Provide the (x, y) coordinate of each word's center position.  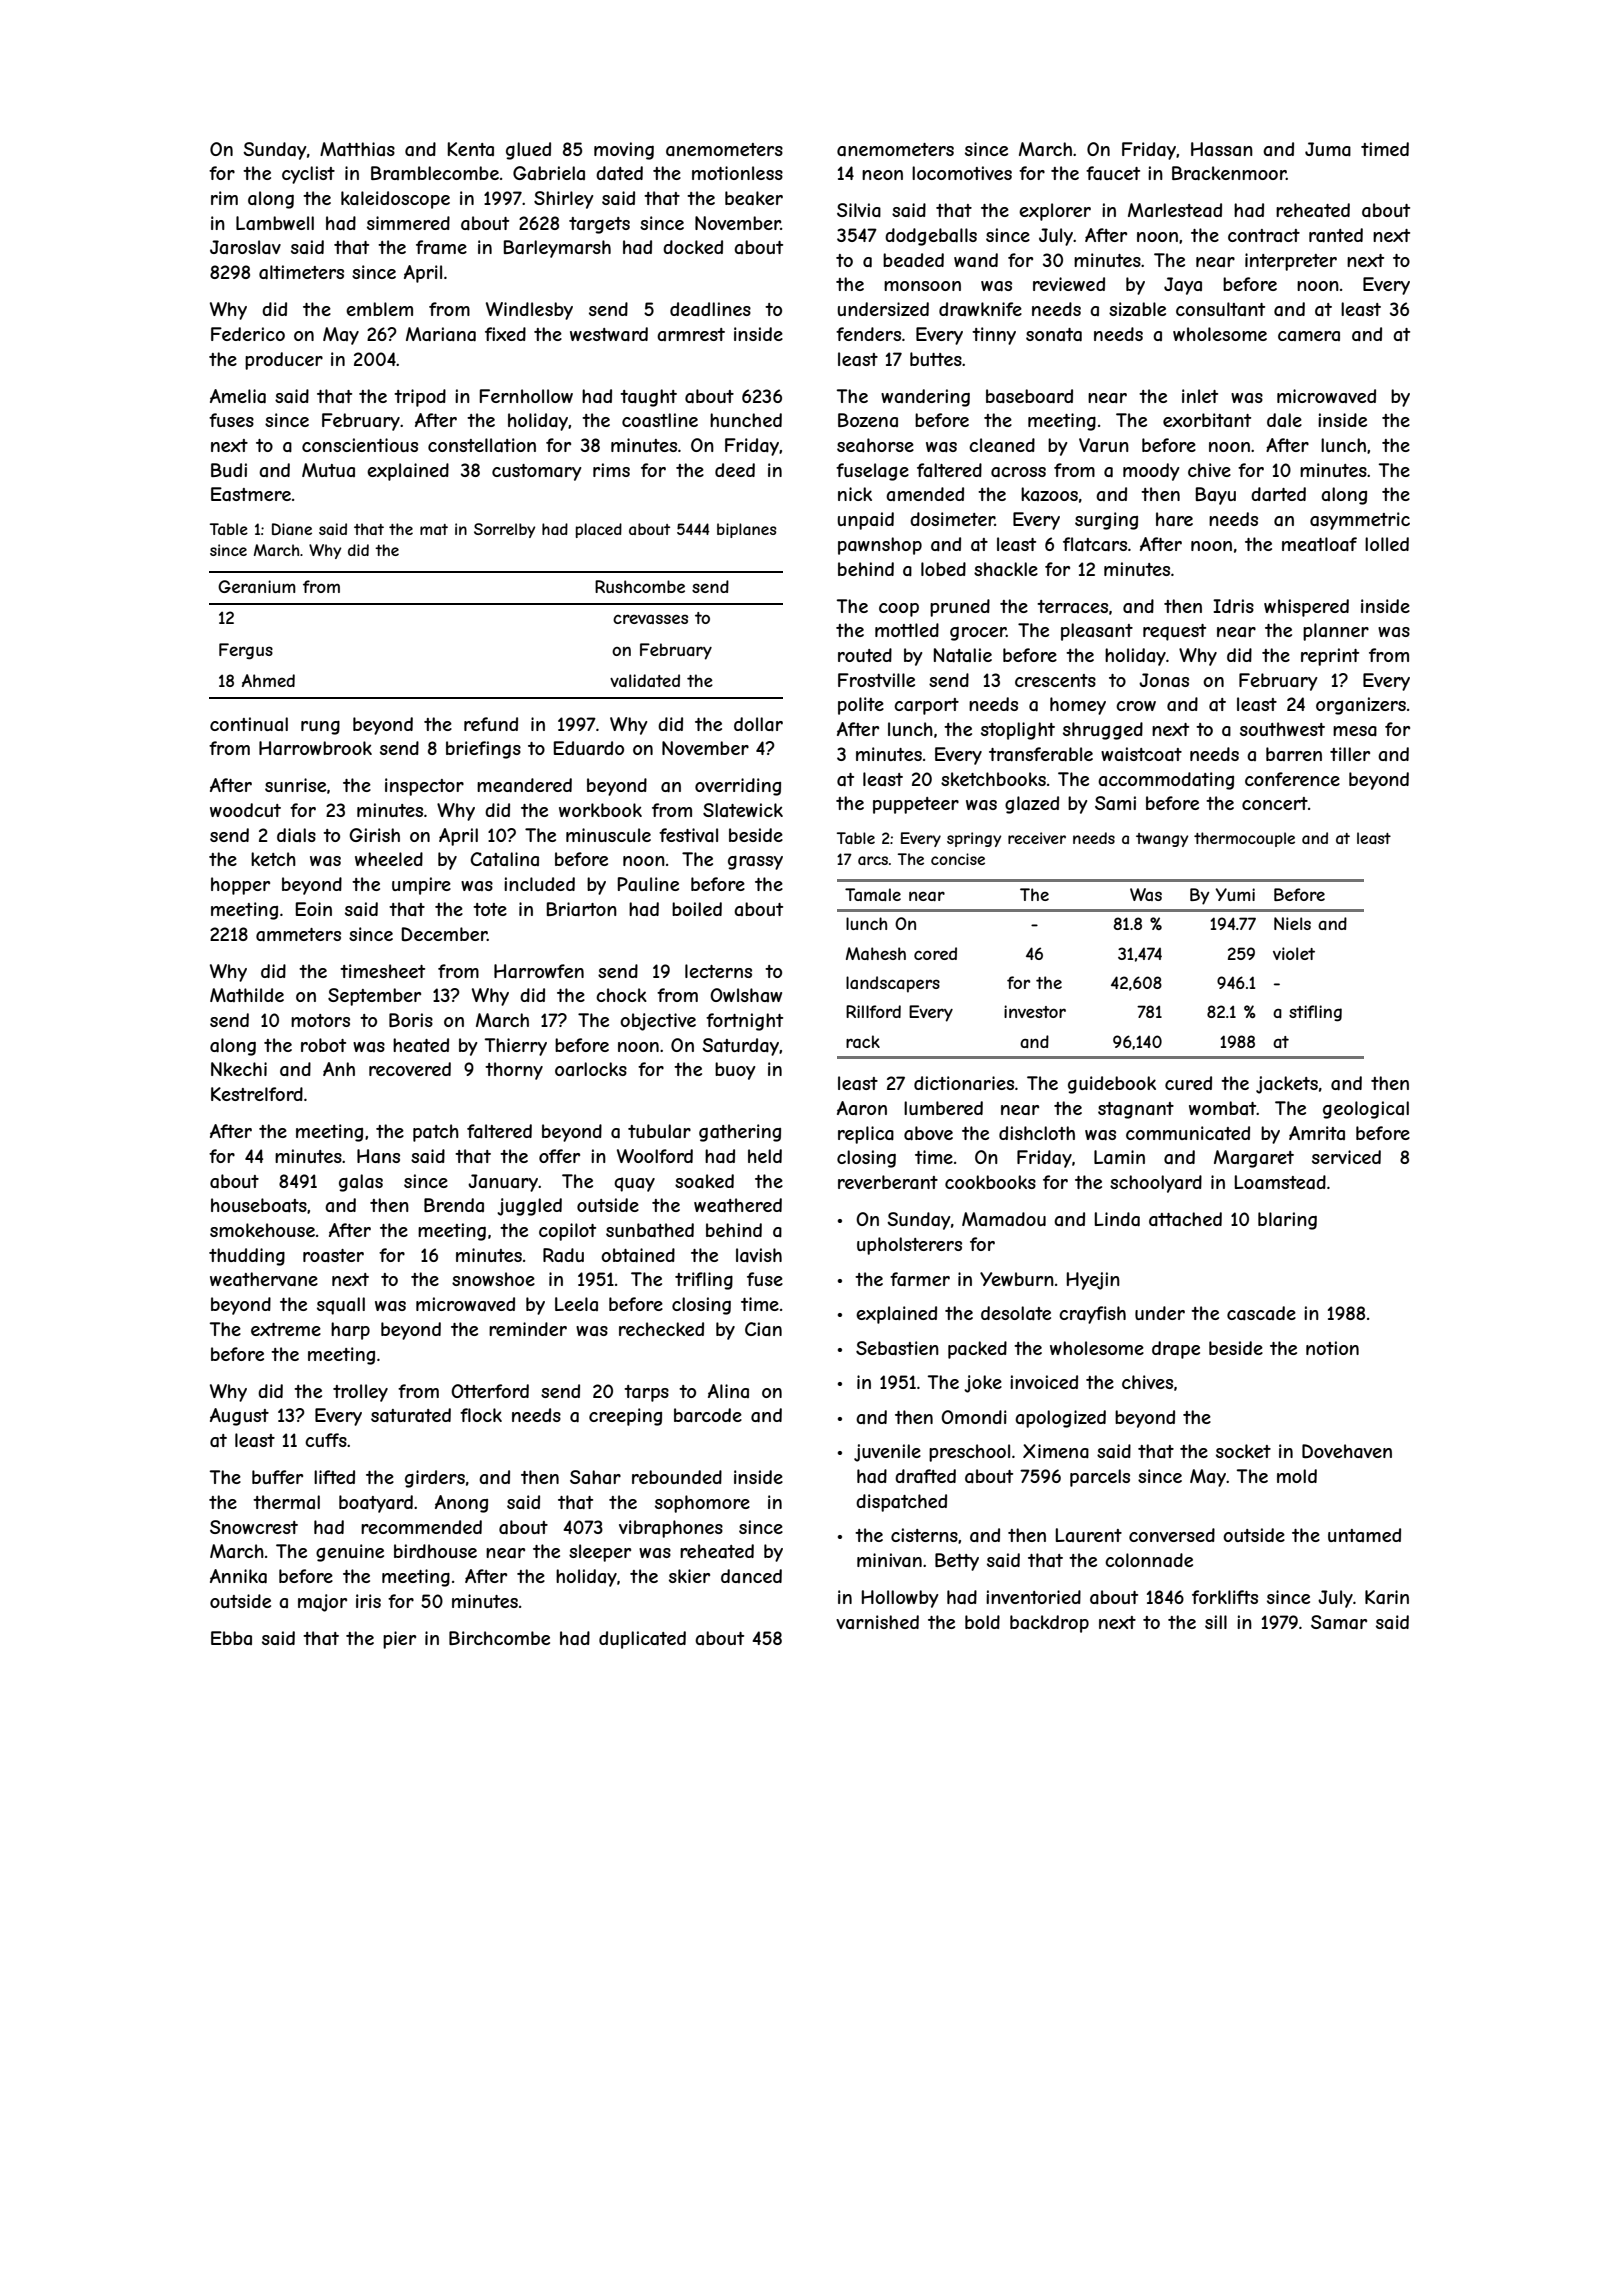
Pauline (648, 884)
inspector (424, 787)
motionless (737, 173)
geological (1366, 1110)
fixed (505, 334)
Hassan (1222, 149)
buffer (277, 1477)
